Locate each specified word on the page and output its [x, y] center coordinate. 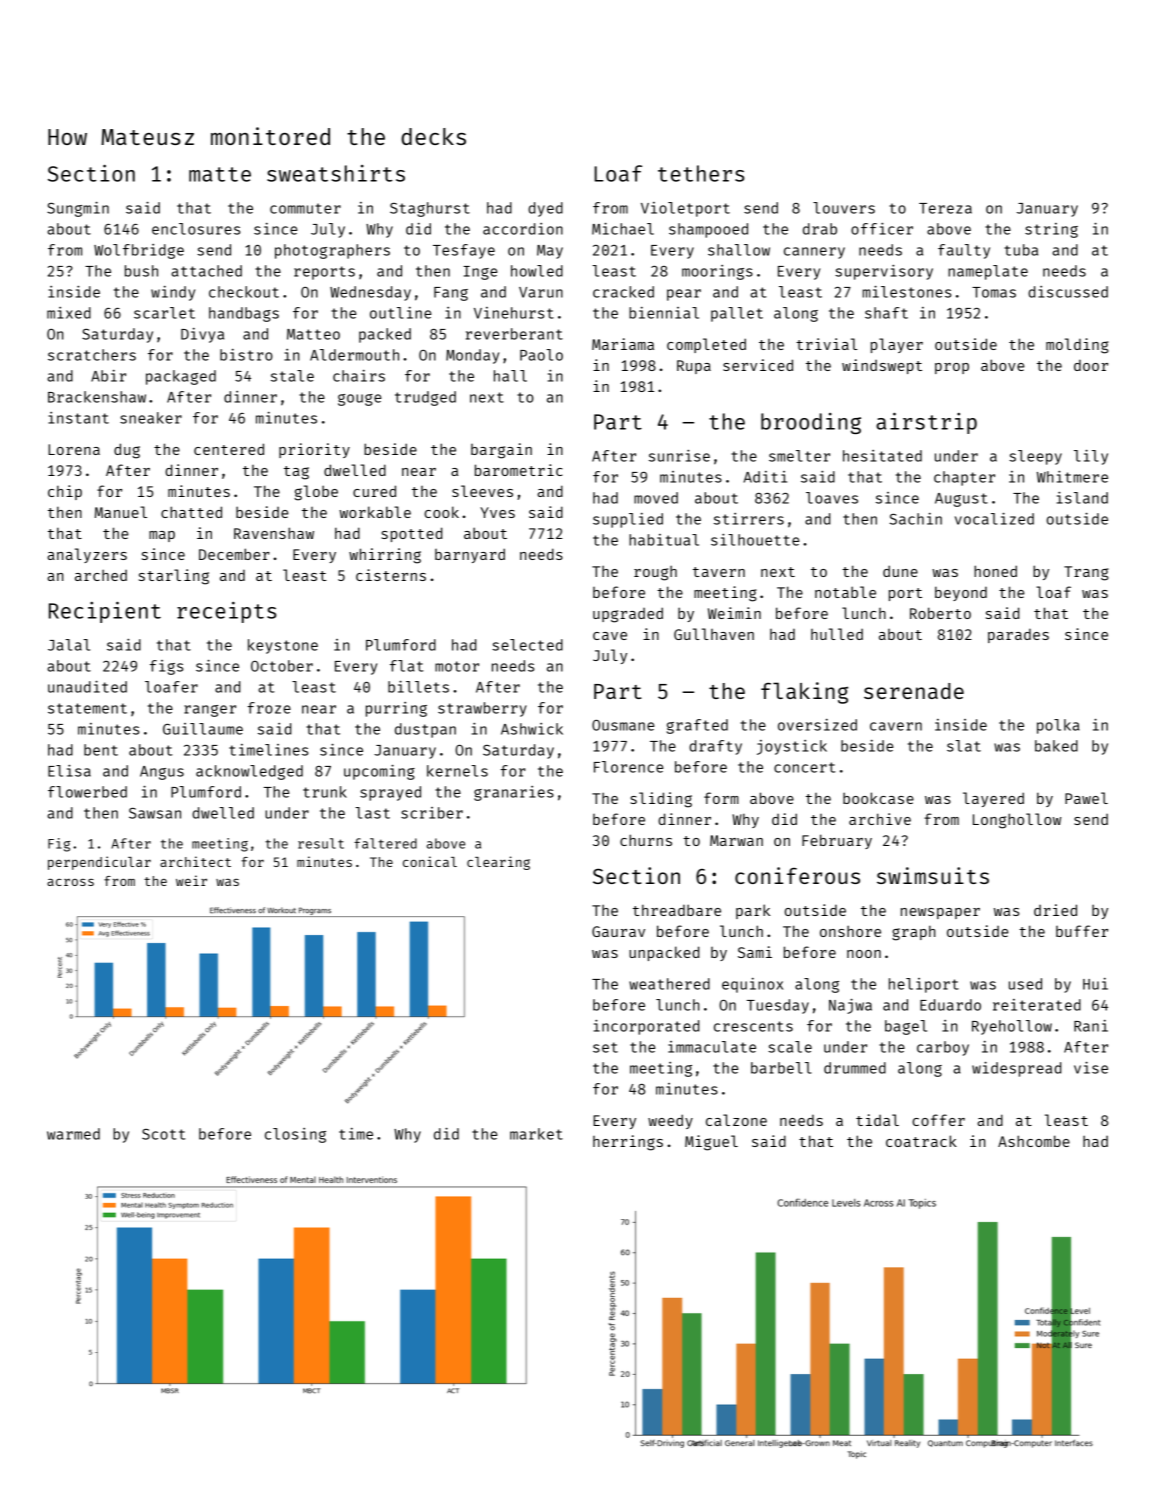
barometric [519, 470]
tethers [701, 173]
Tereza [945, 208]
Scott [163, 1134]
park [753, 911]
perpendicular [99, 863]
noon [864, 954]
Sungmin [78, 209]
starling [174, 577]
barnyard [470, 555]
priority [314, 450]
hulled [837, 634]
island [1082, 498]
